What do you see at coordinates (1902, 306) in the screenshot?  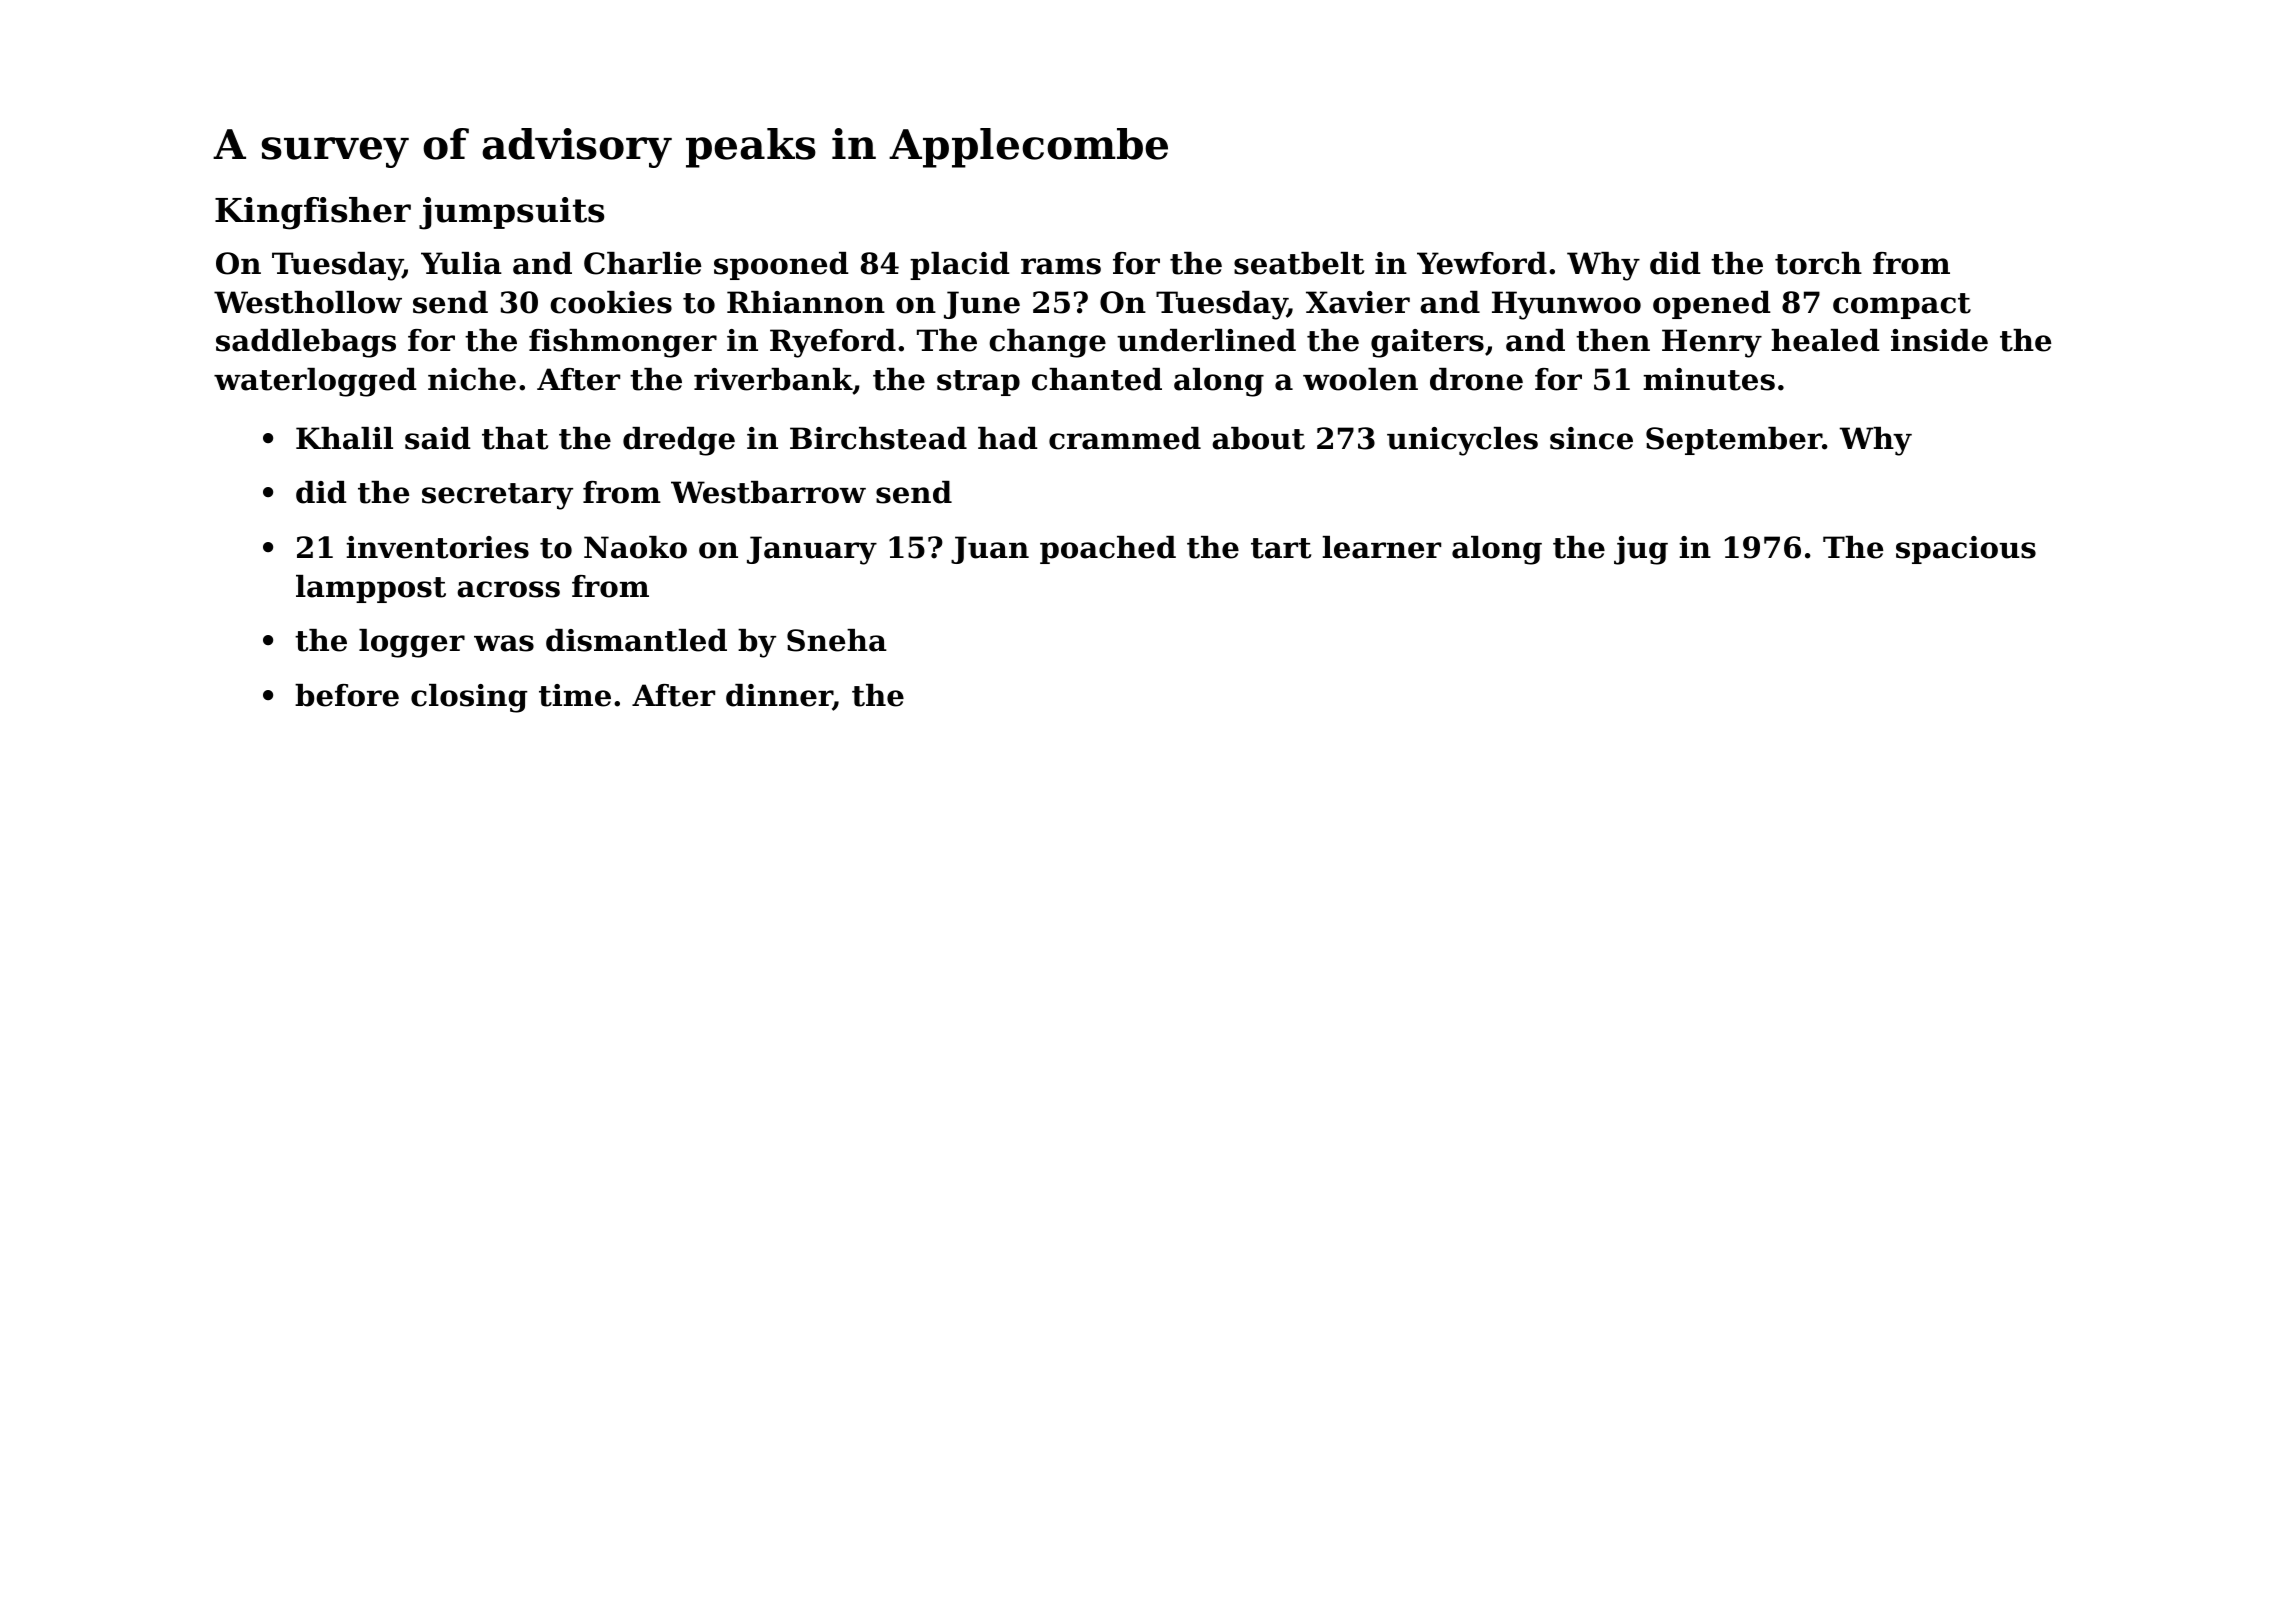 I see `compact` at bounding box center [1902, 306].
